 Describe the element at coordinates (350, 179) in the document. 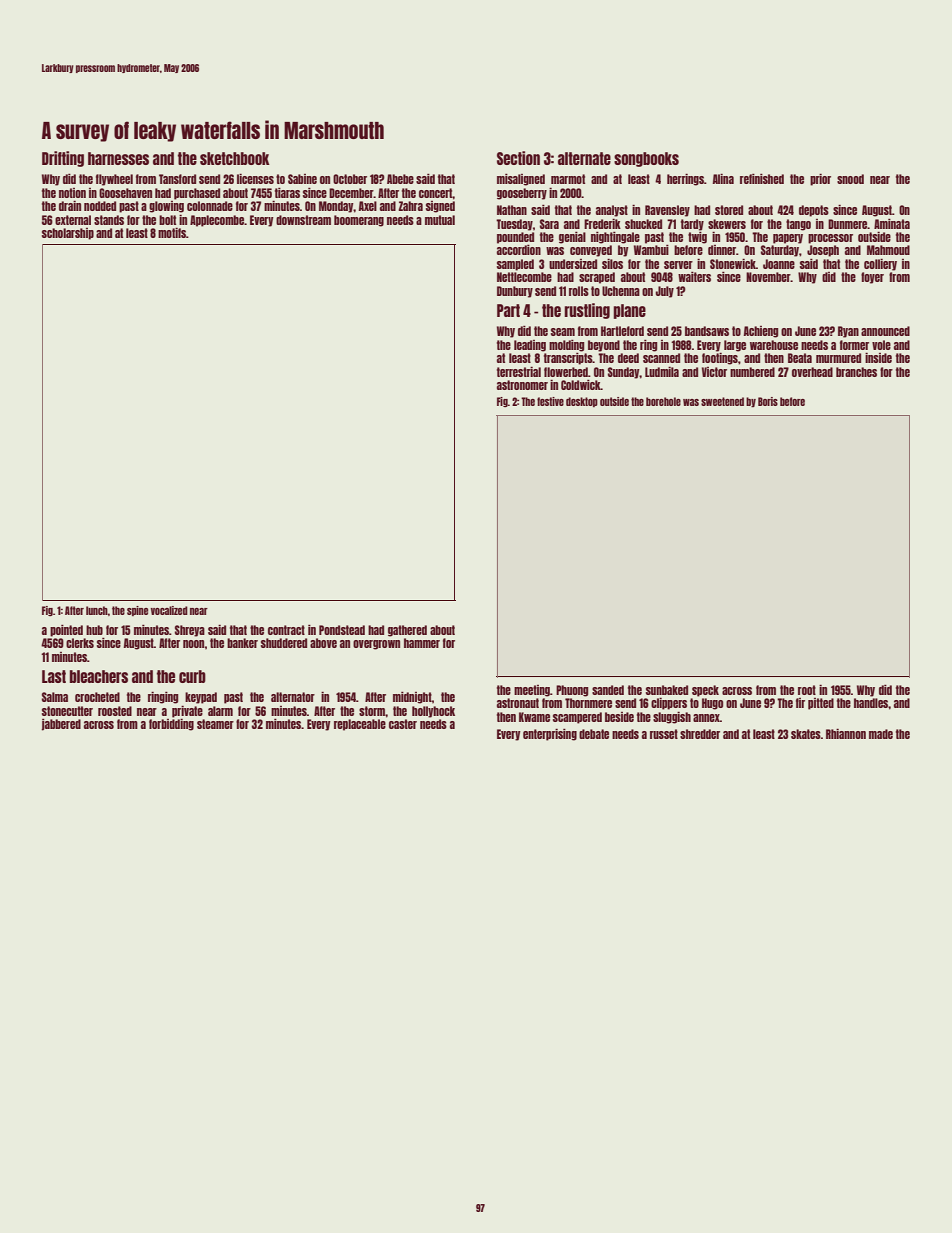

I see `October` at that location.
